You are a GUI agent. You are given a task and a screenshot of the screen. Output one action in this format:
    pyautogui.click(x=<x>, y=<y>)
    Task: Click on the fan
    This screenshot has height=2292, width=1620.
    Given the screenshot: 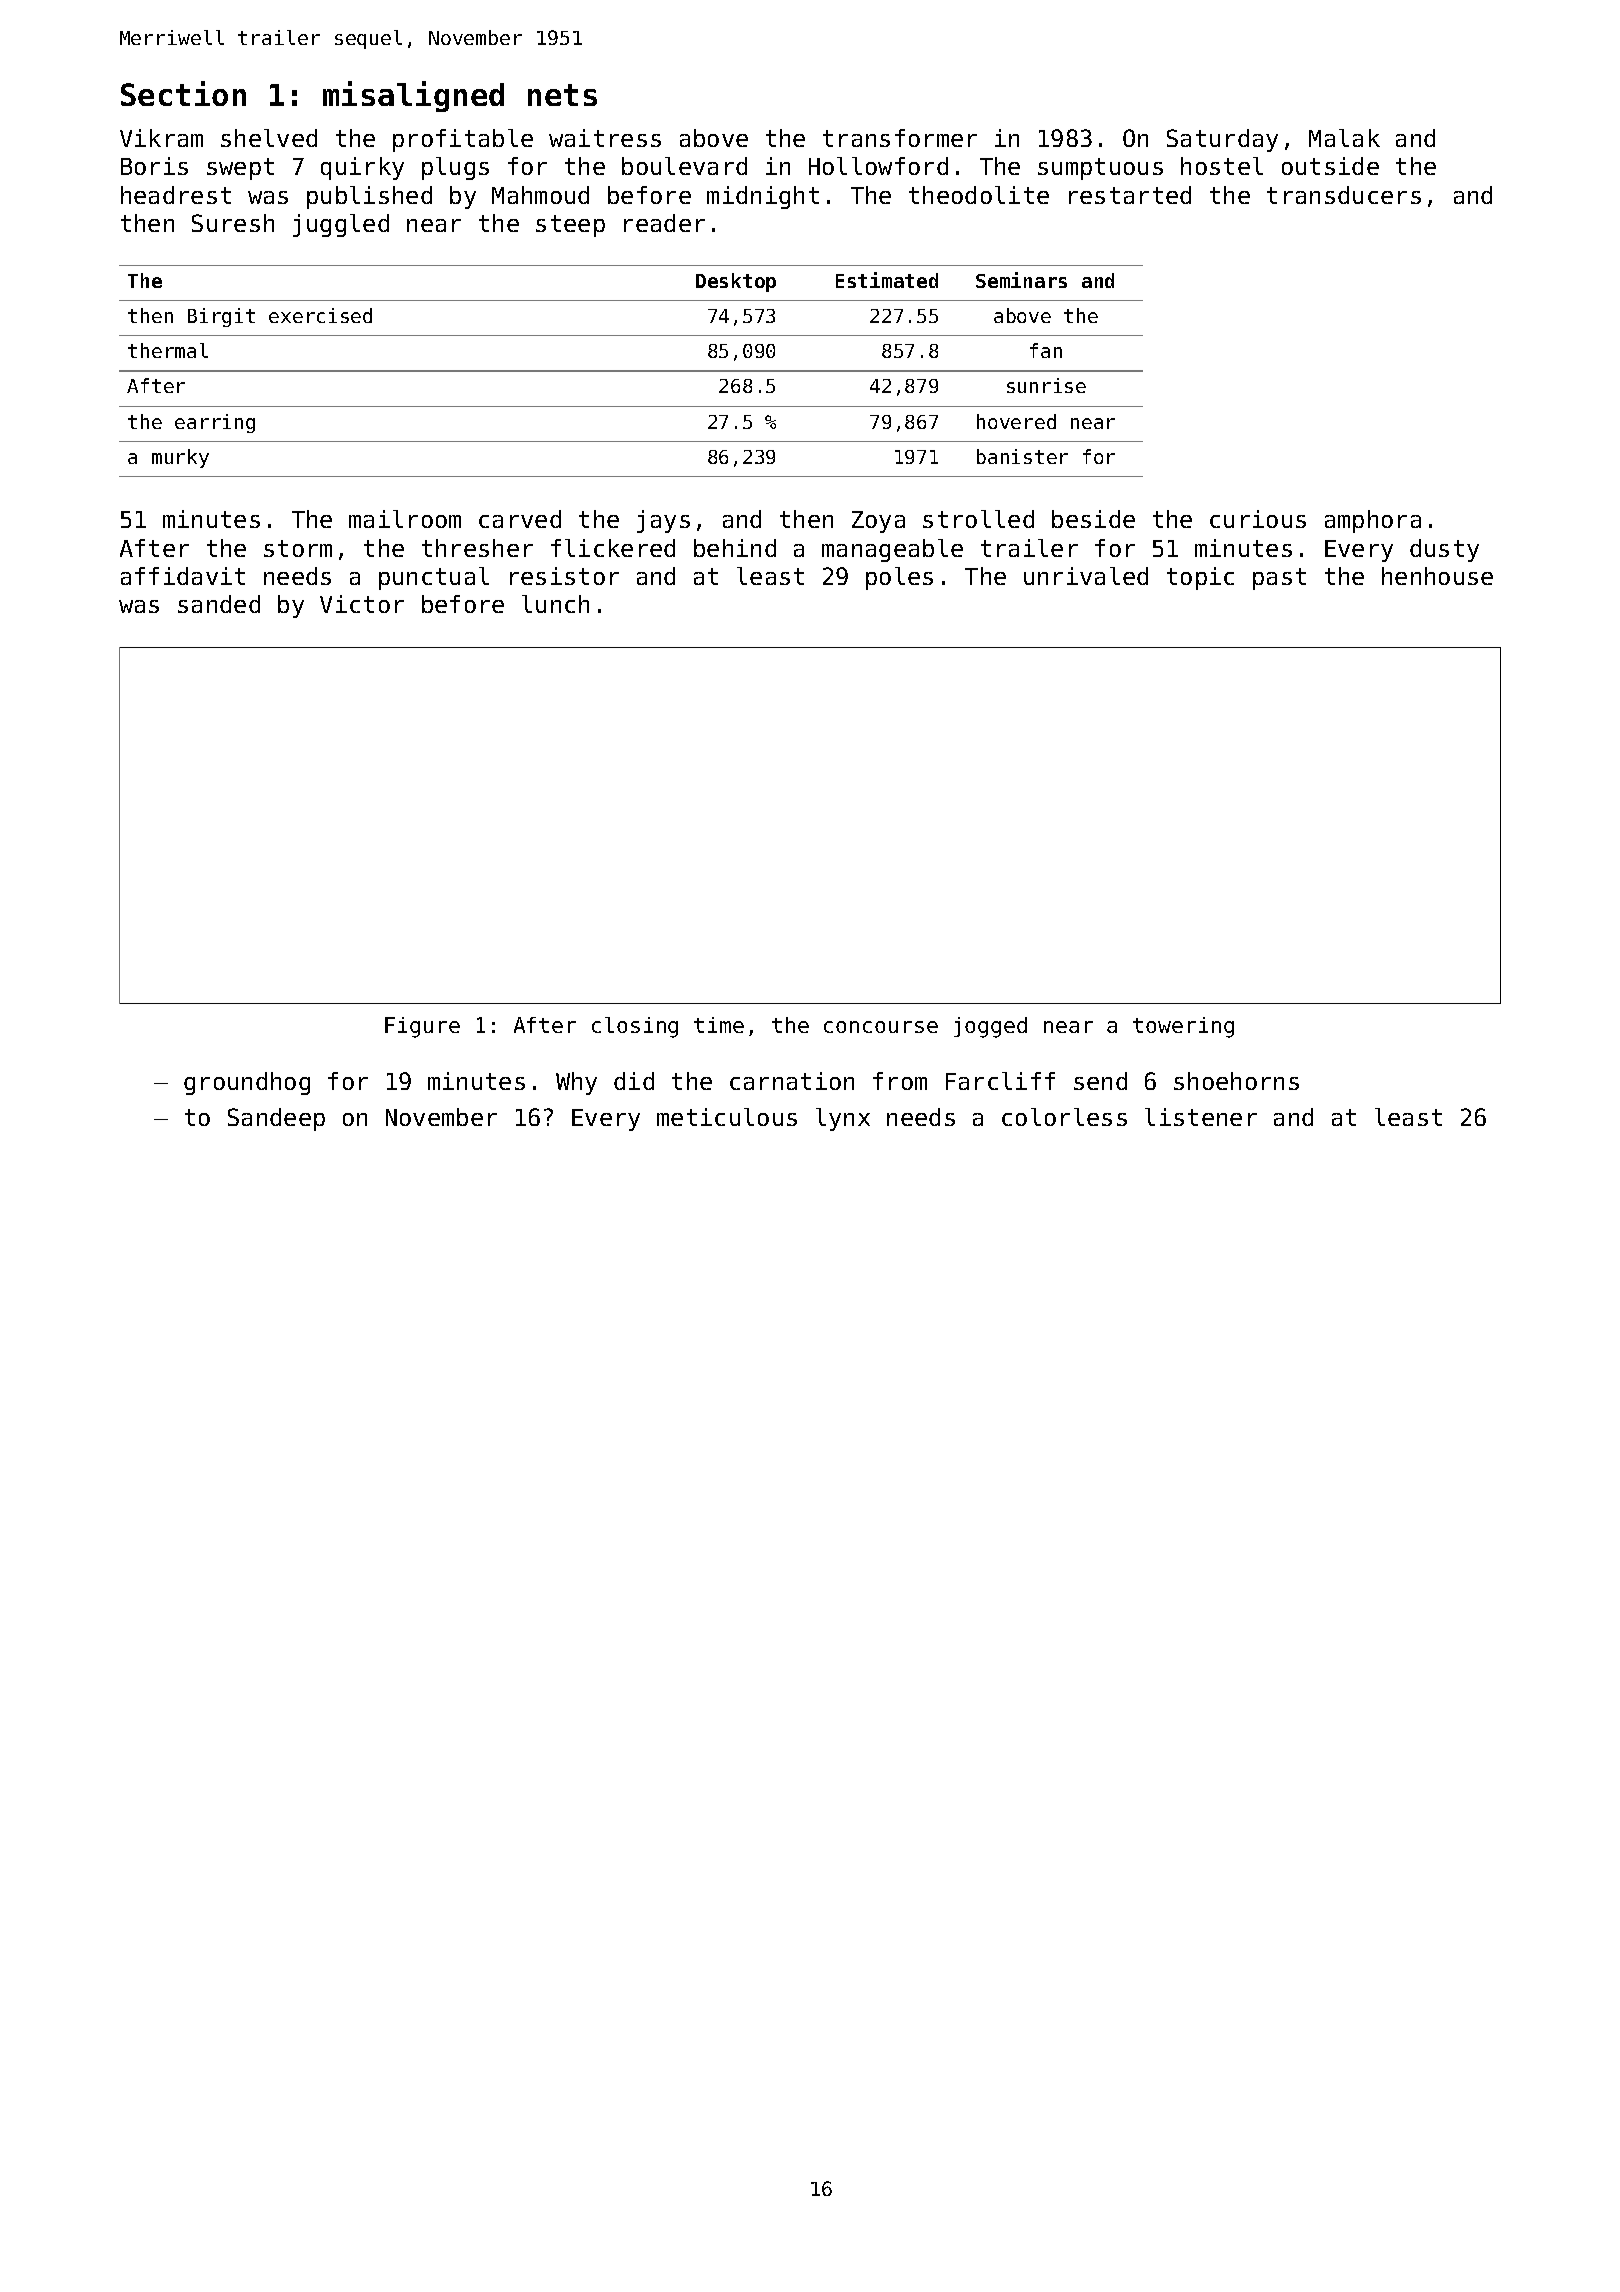 What is the action you would take?
    pyautogui.click(x=1046, y=350)
